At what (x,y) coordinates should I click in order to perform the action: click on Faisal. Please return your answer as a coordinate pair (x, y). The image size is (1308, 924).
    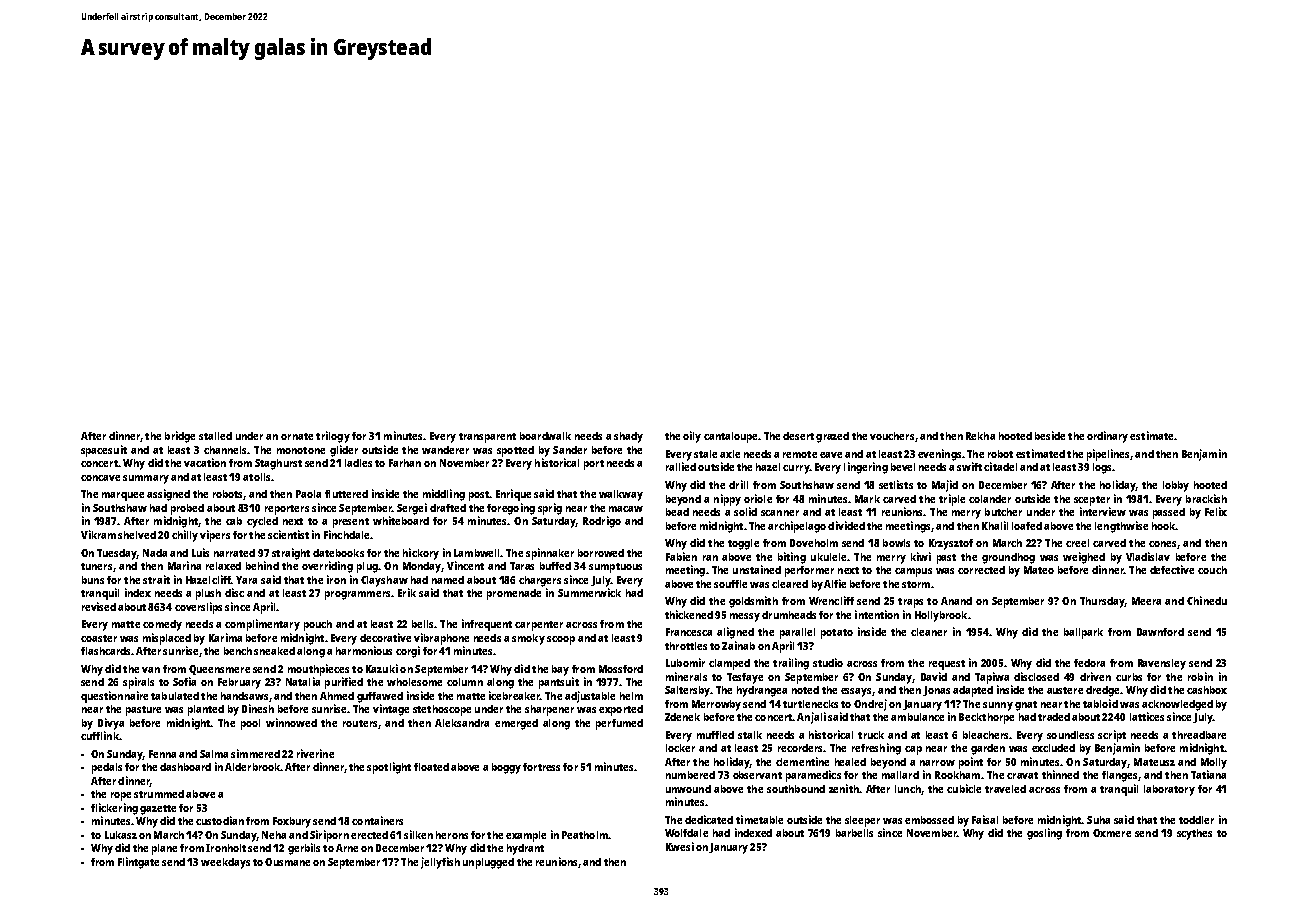
    Looking at the image, I should click on (985, 819).
